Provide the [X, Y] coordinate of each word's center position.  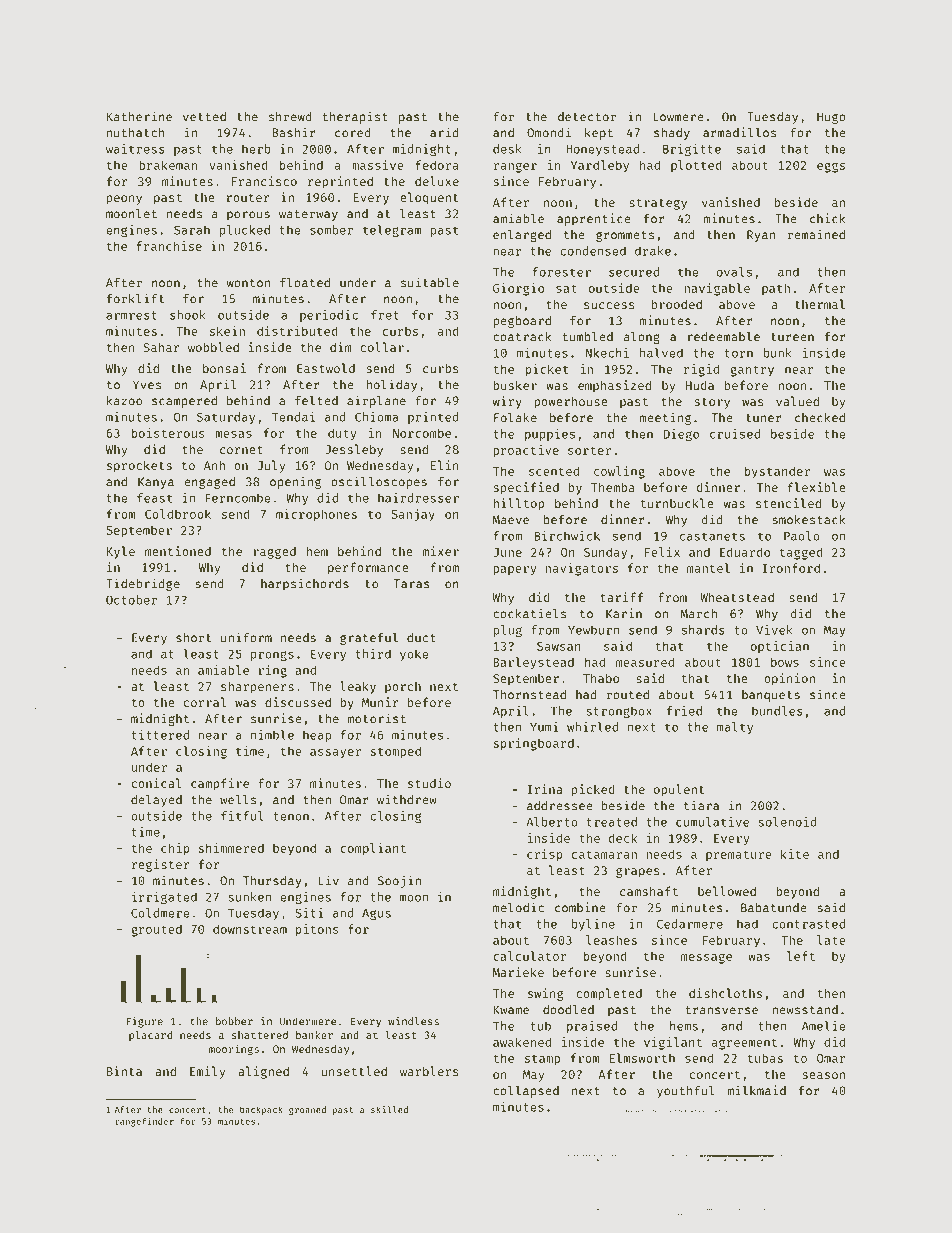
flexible [817, 487]
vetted [204, 117]
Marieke [518, 972]
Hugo [831, 118]
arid [444, 132]
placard [150, 1036]
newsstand [805, 1010]
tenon [291, 816]
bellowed [727, 891]
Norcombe [422, 433]
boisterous [168, 433]
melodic [518, 907]
